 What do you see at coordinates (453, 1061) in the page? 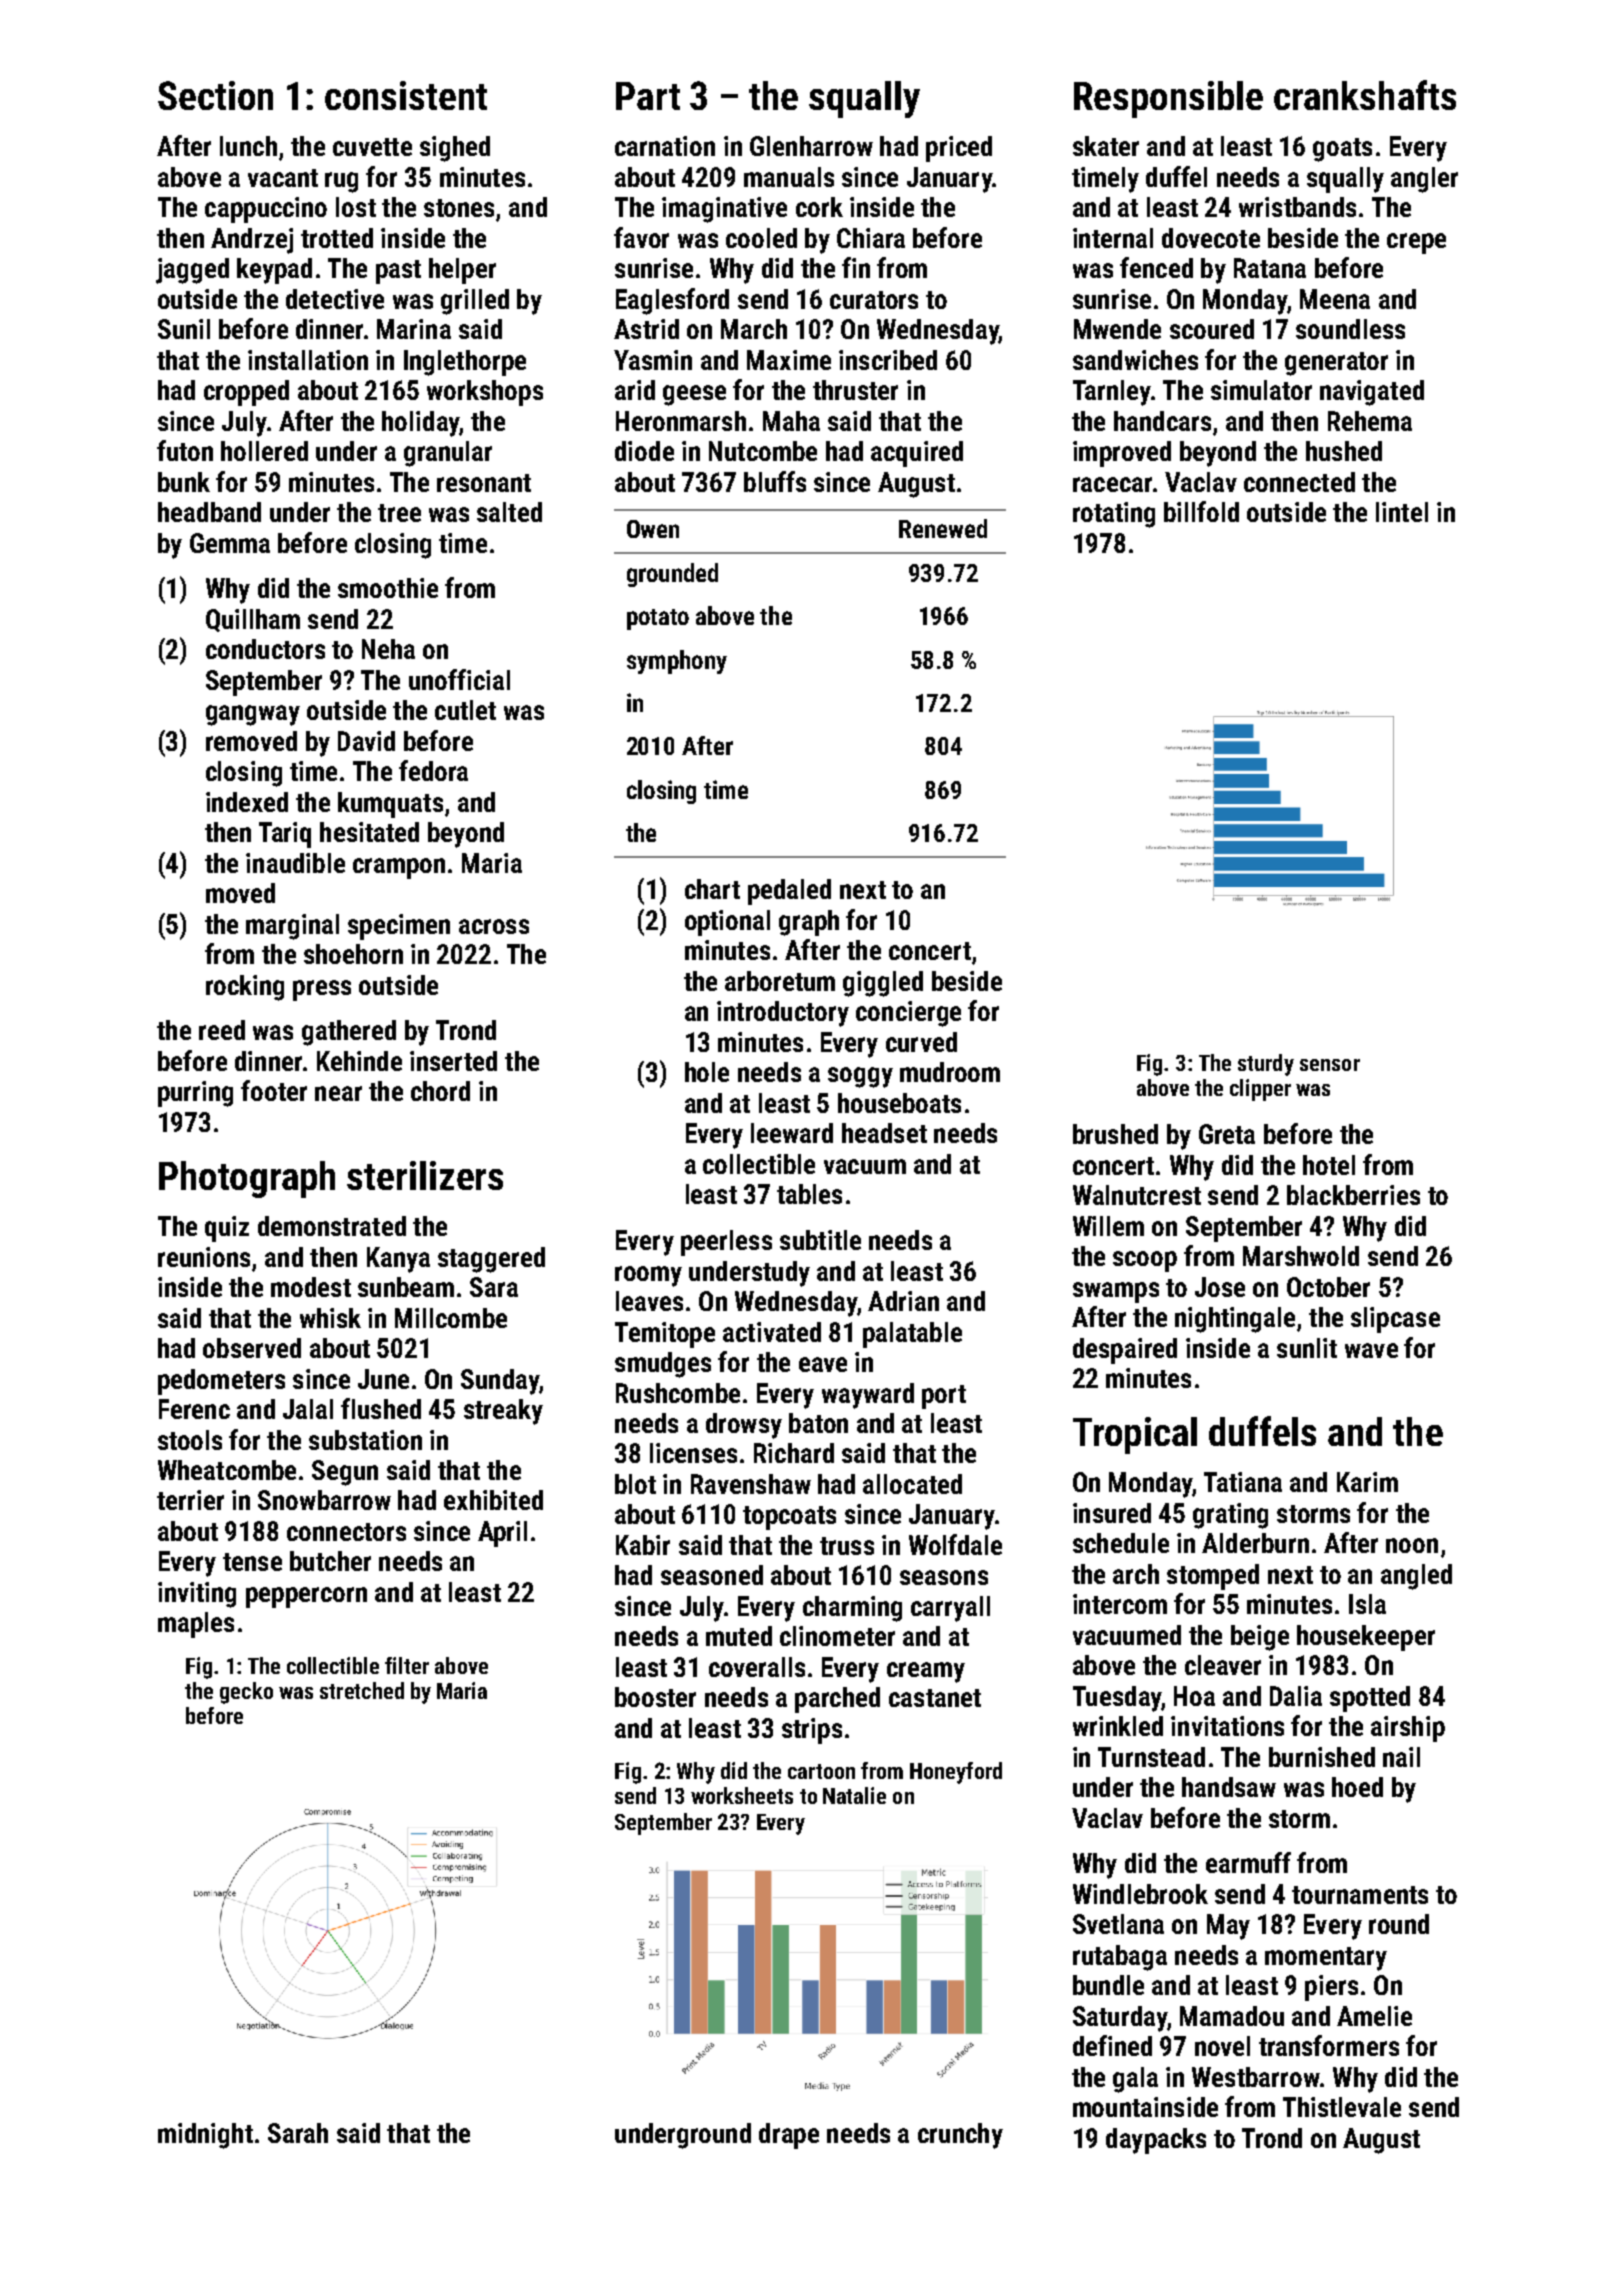
I see `inserted` at bounding box center [453, 1061].
